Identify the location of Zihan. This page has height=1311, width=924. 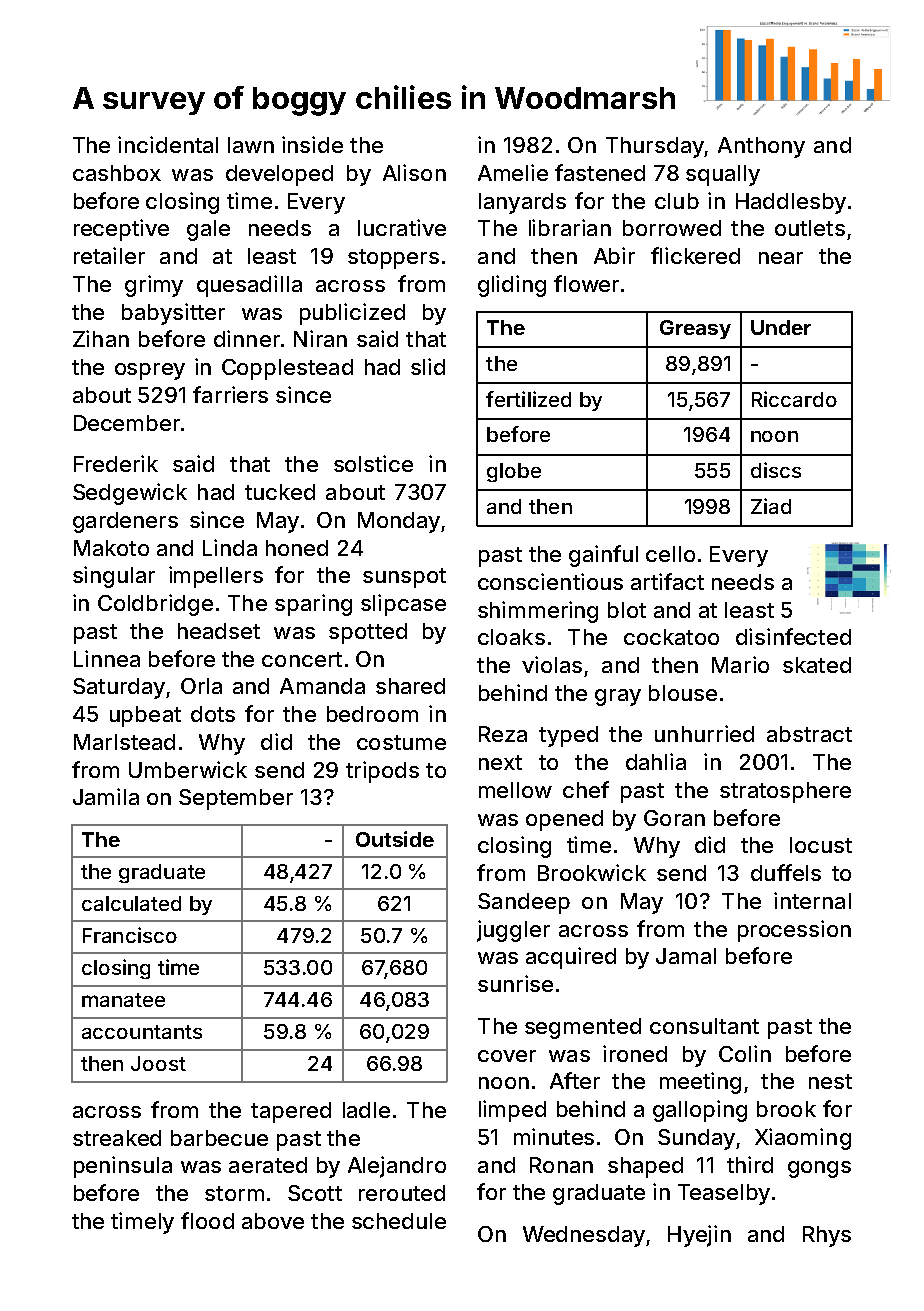
(101, 338).
